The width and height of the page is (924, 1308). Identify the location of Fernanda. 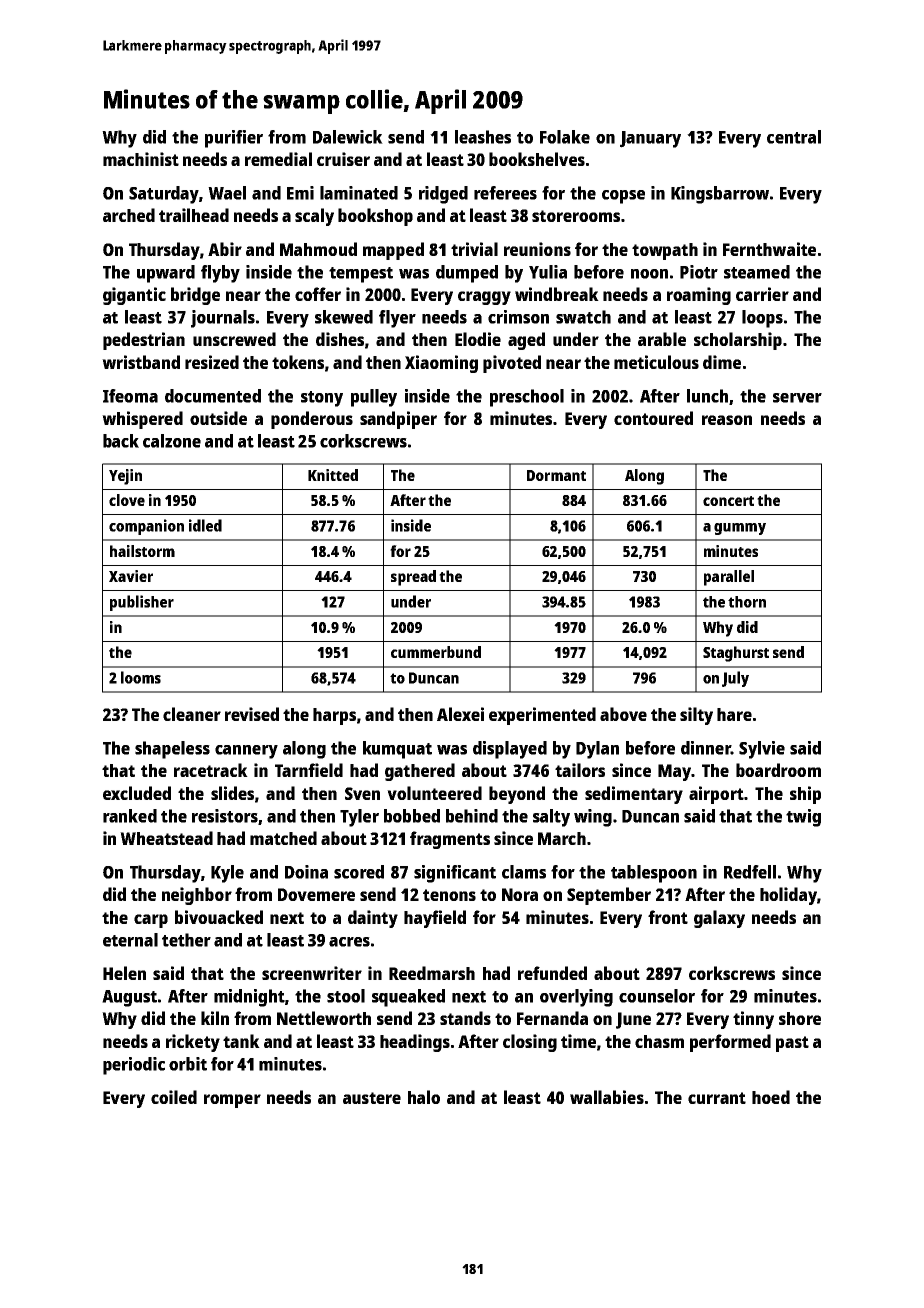
(552, 1018).
